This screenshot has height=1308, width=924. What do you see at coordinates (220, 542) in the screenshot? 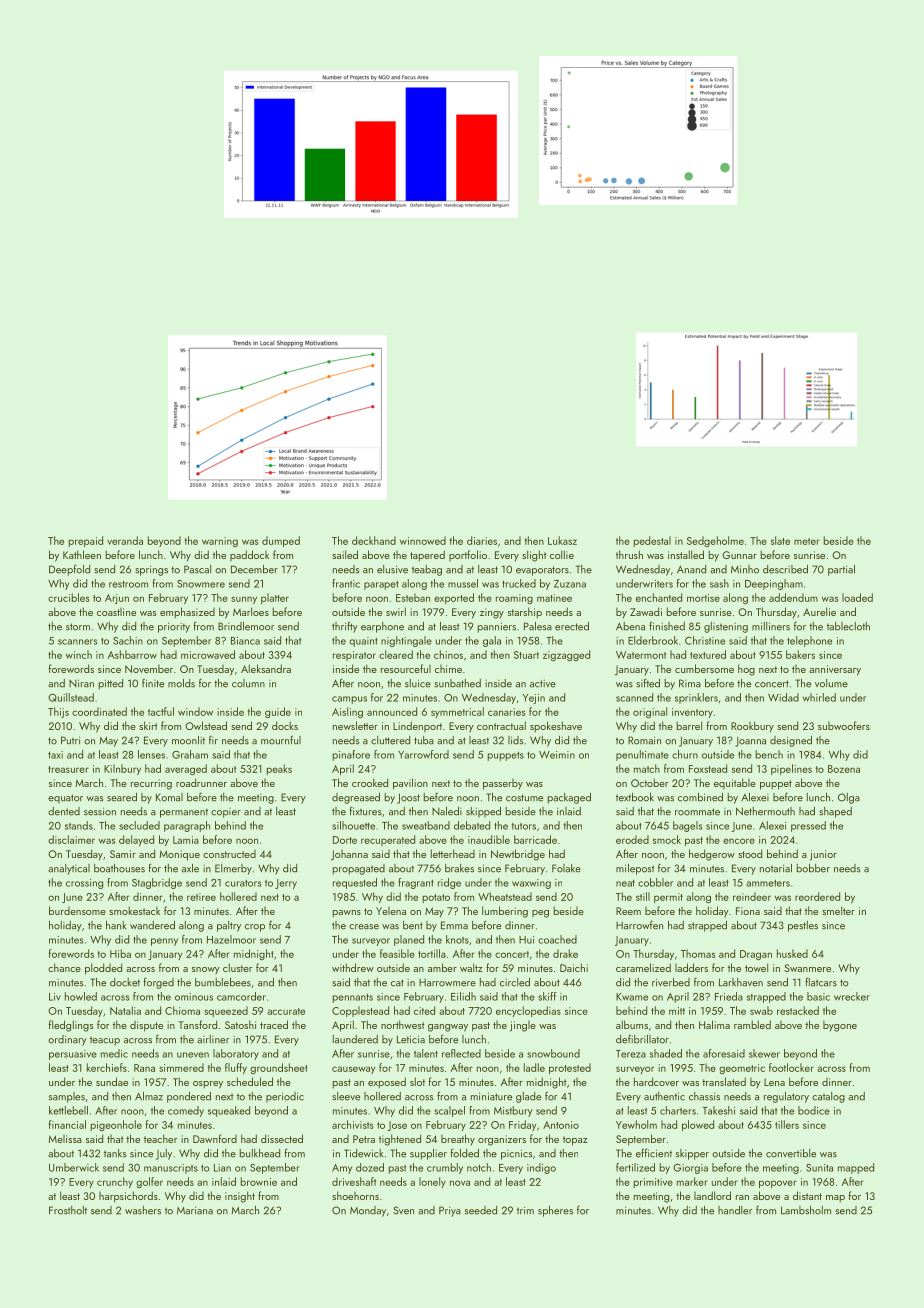
I see `warning` at bounding box center [220, 542].
